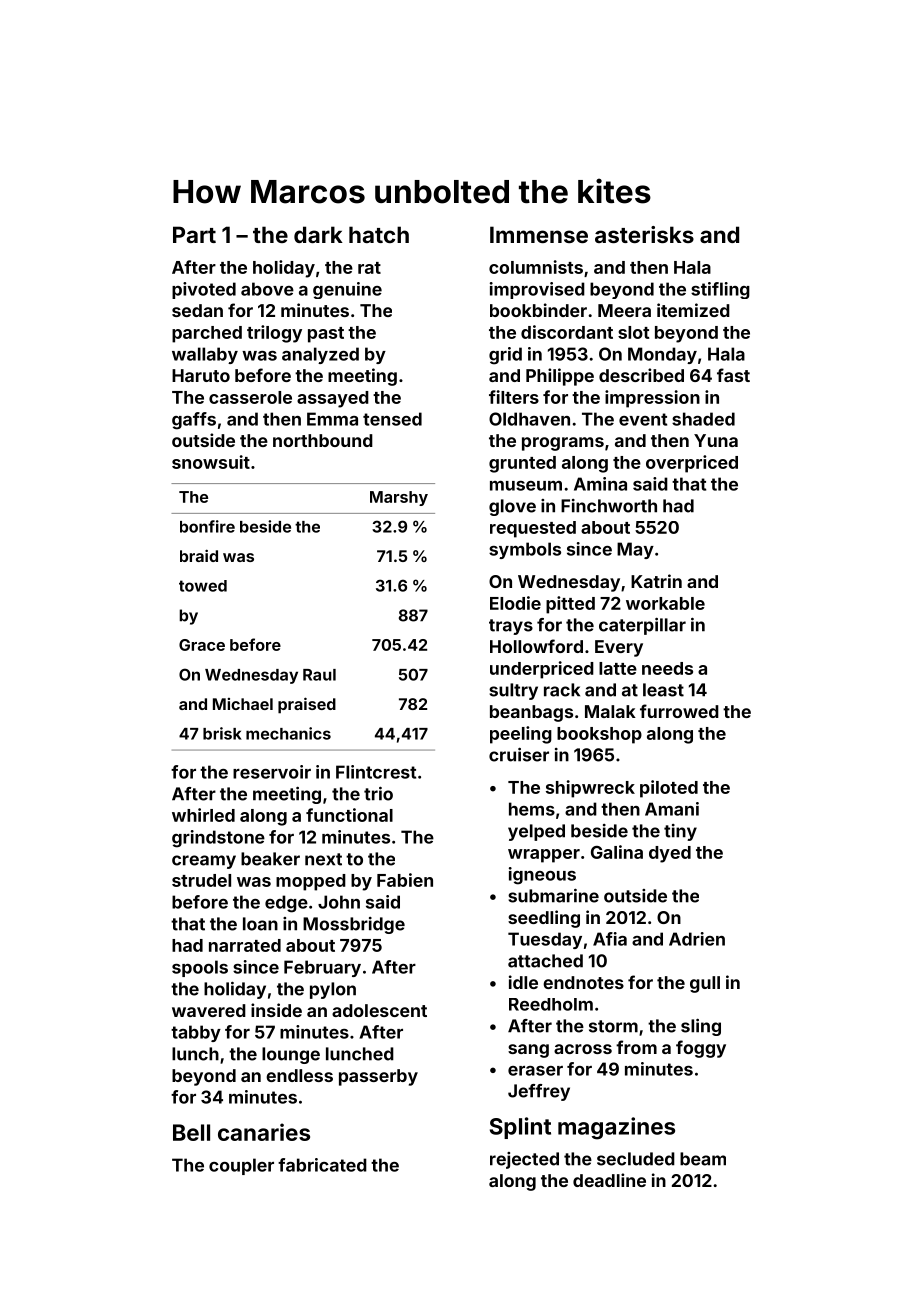 This screenshot has height=1311, width=924. Describe the element at coordinates (270, 859) in the screenshot. I see `beaker` at that location.
